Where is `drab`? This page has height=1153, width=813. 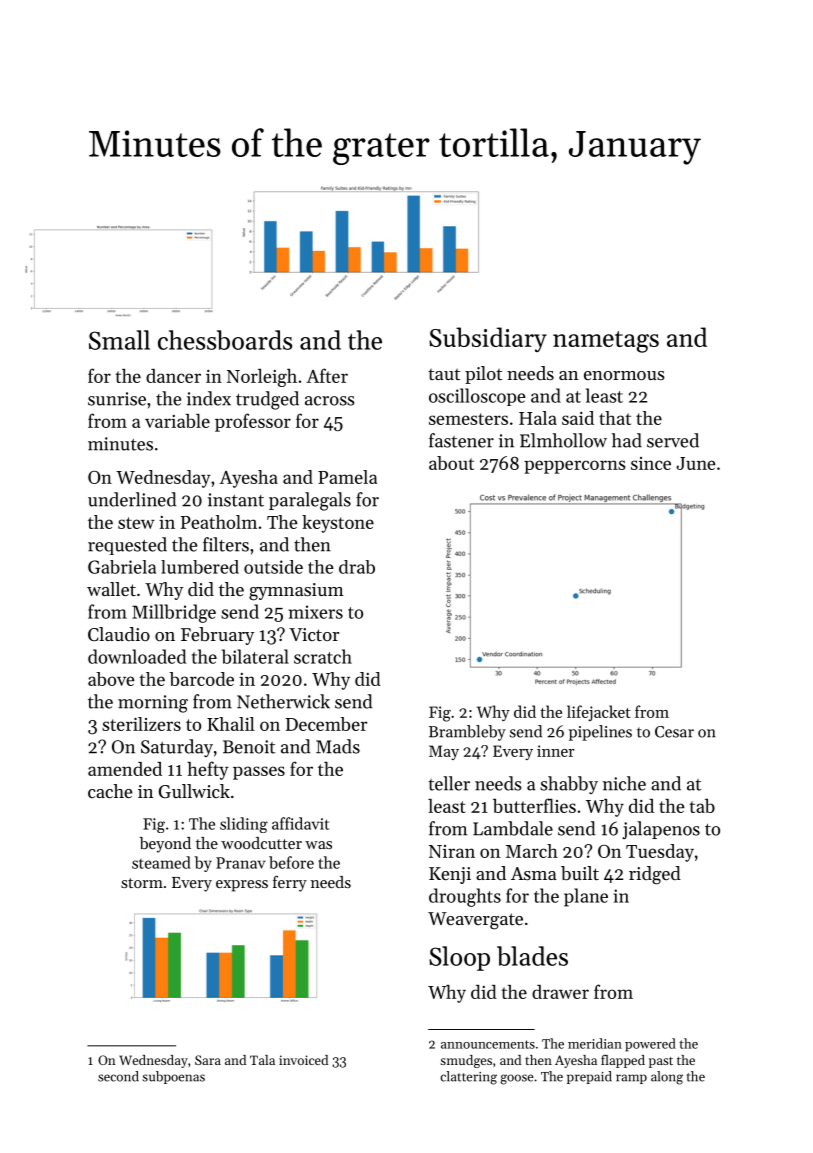 drab is located at coordinates (357, 567).
